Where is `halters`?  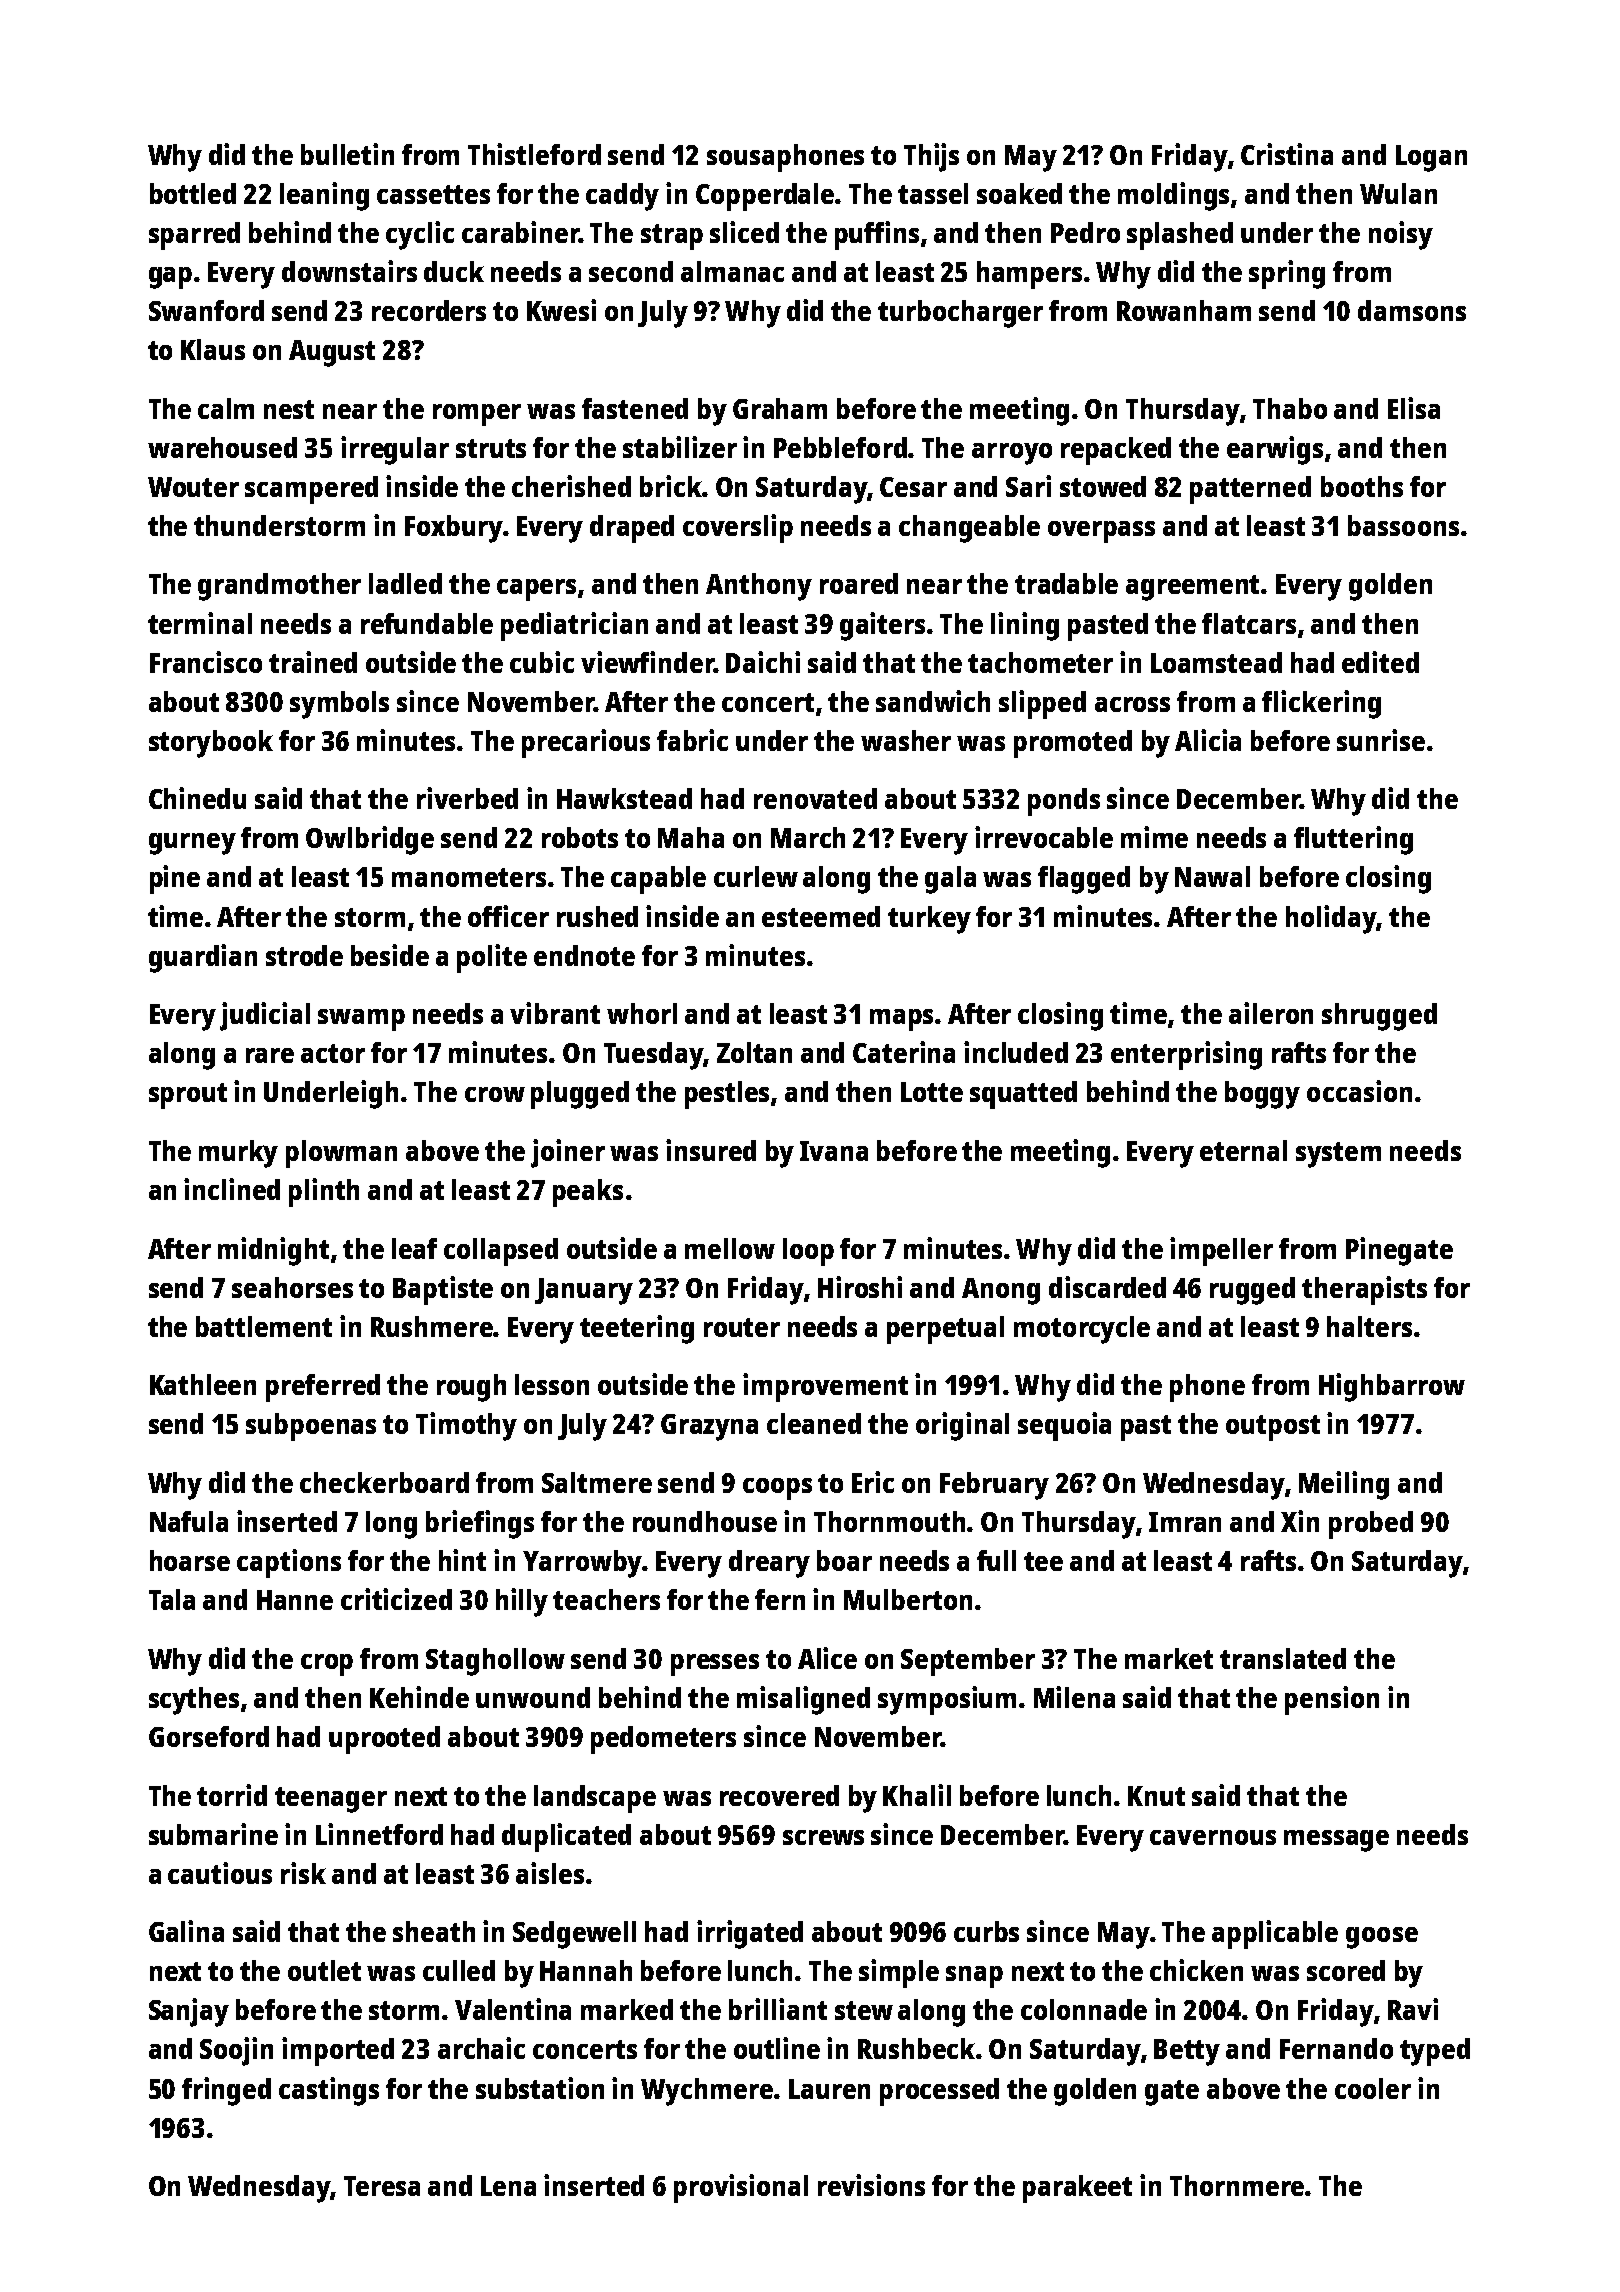 halters is located at coordinates (1369, 1326).
